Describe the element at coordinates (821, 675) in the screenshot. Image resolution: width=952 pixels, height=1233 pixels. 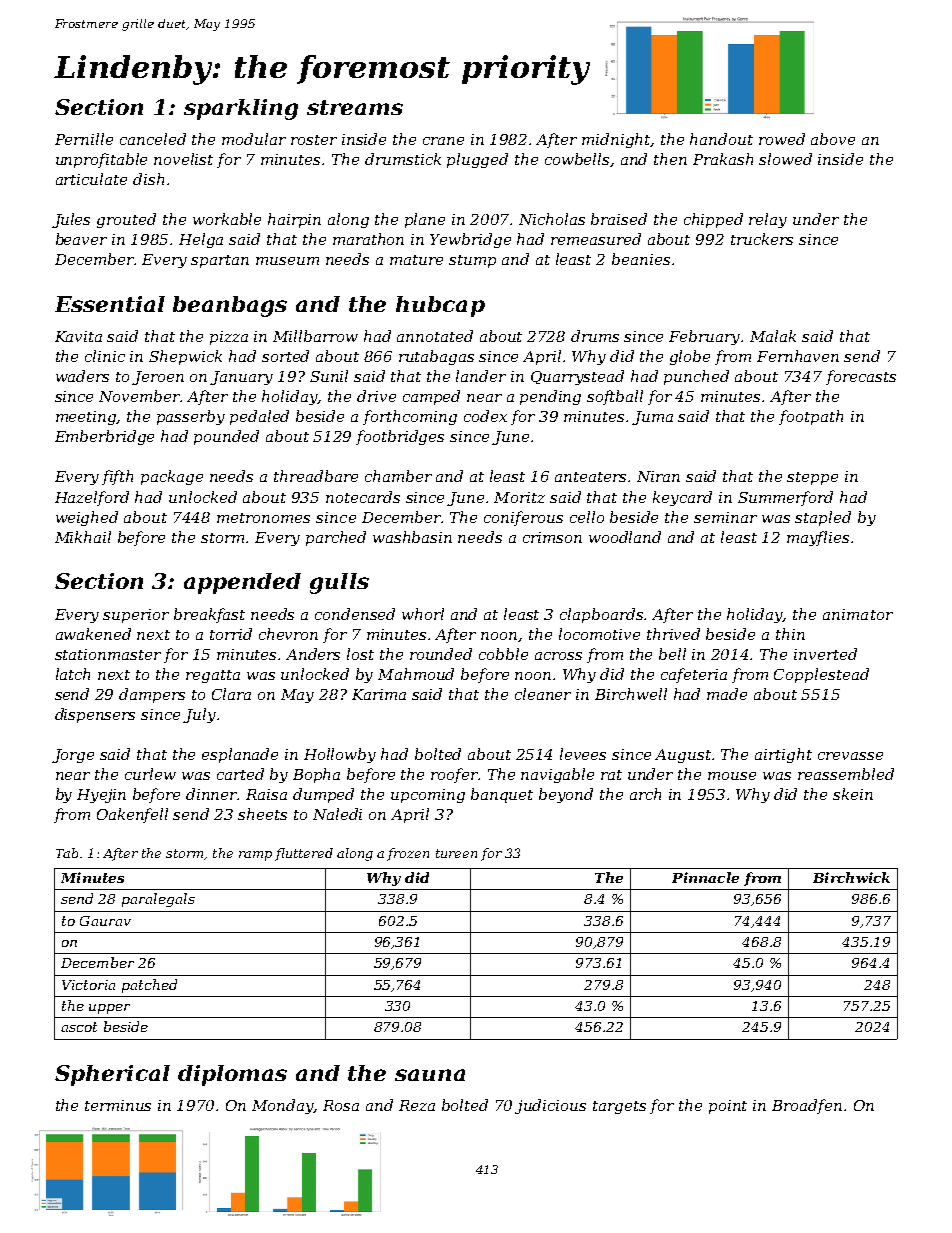
I see `Copplestead` at that location.
